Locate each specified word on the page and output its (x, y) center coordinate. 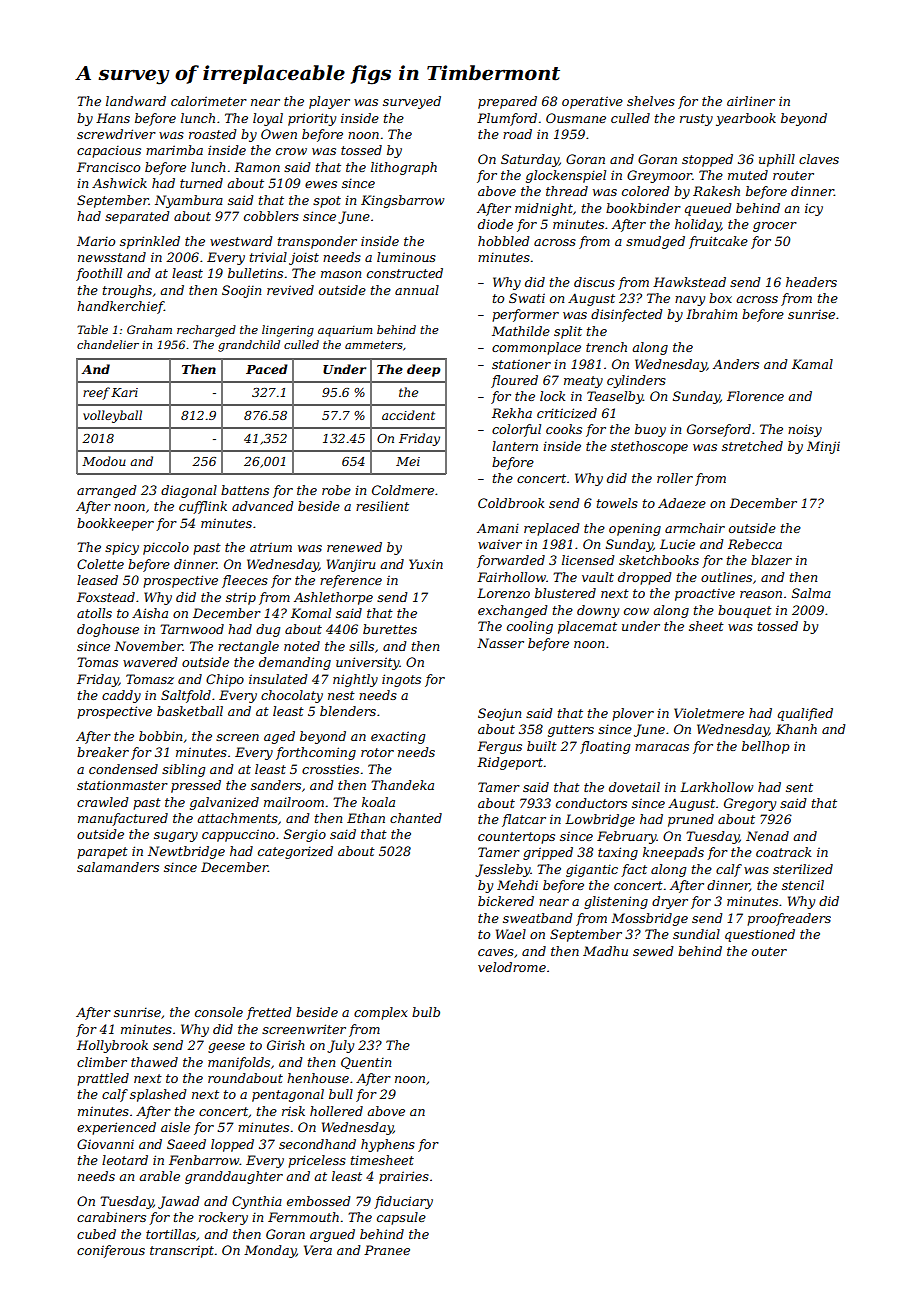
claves (819, 159)
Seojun (499, 714)
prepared (507, 102)
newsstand (112, 257)
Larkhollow (716, 787)
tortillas (171, 1234)
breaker (103, 752)
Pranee (387, 1250)
